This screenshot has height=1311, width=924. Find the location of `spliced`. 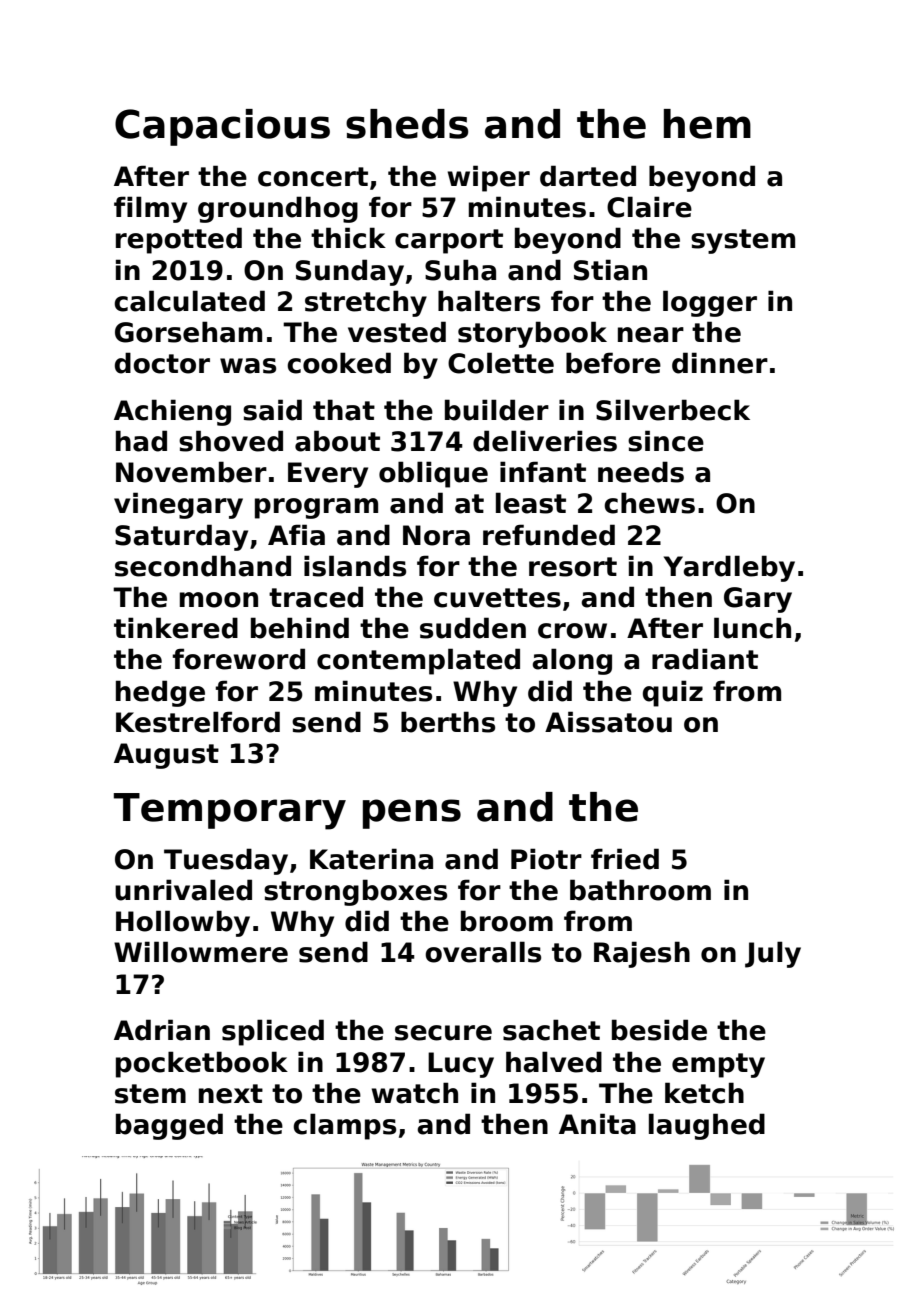

spliced is located at coordinates (273, 1032).
